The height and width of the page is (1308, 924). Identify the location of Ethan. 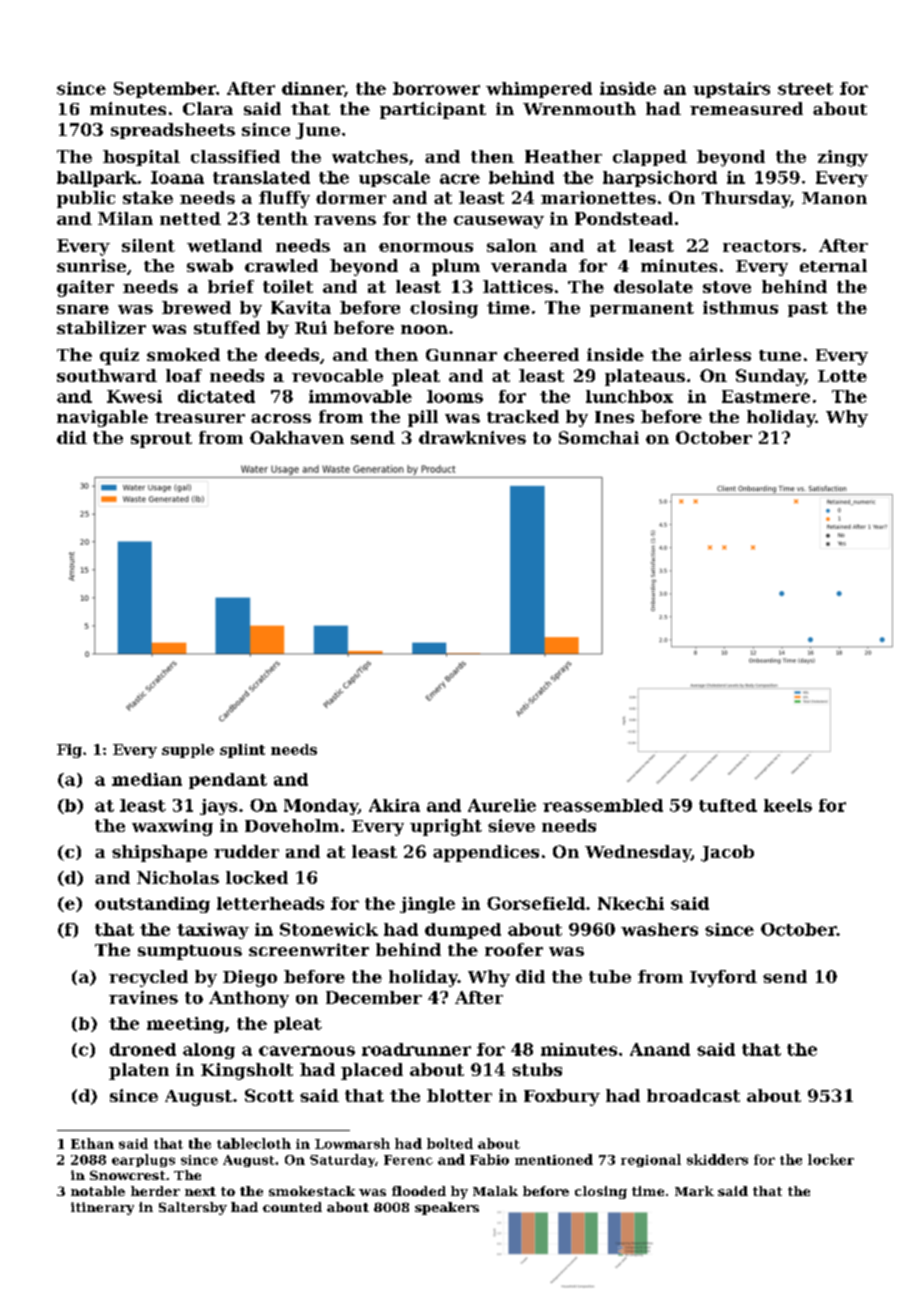
(92, 1143).
